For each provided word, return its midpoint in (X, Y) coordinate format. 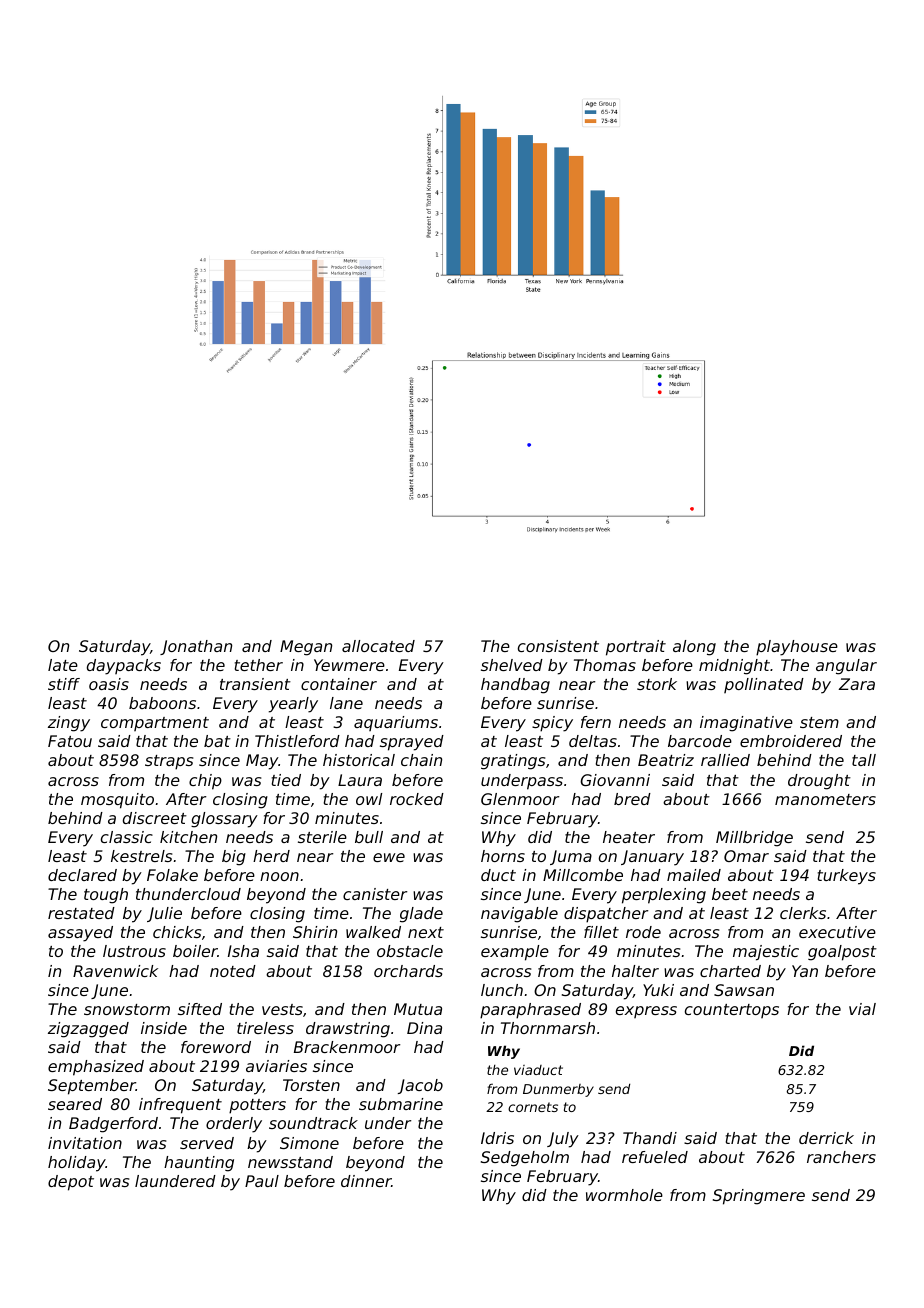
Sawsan (744, 990)
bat (217, 741)
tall (864, 760)
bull (369, 837)
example (515, 953)
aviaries (276, 1066)
